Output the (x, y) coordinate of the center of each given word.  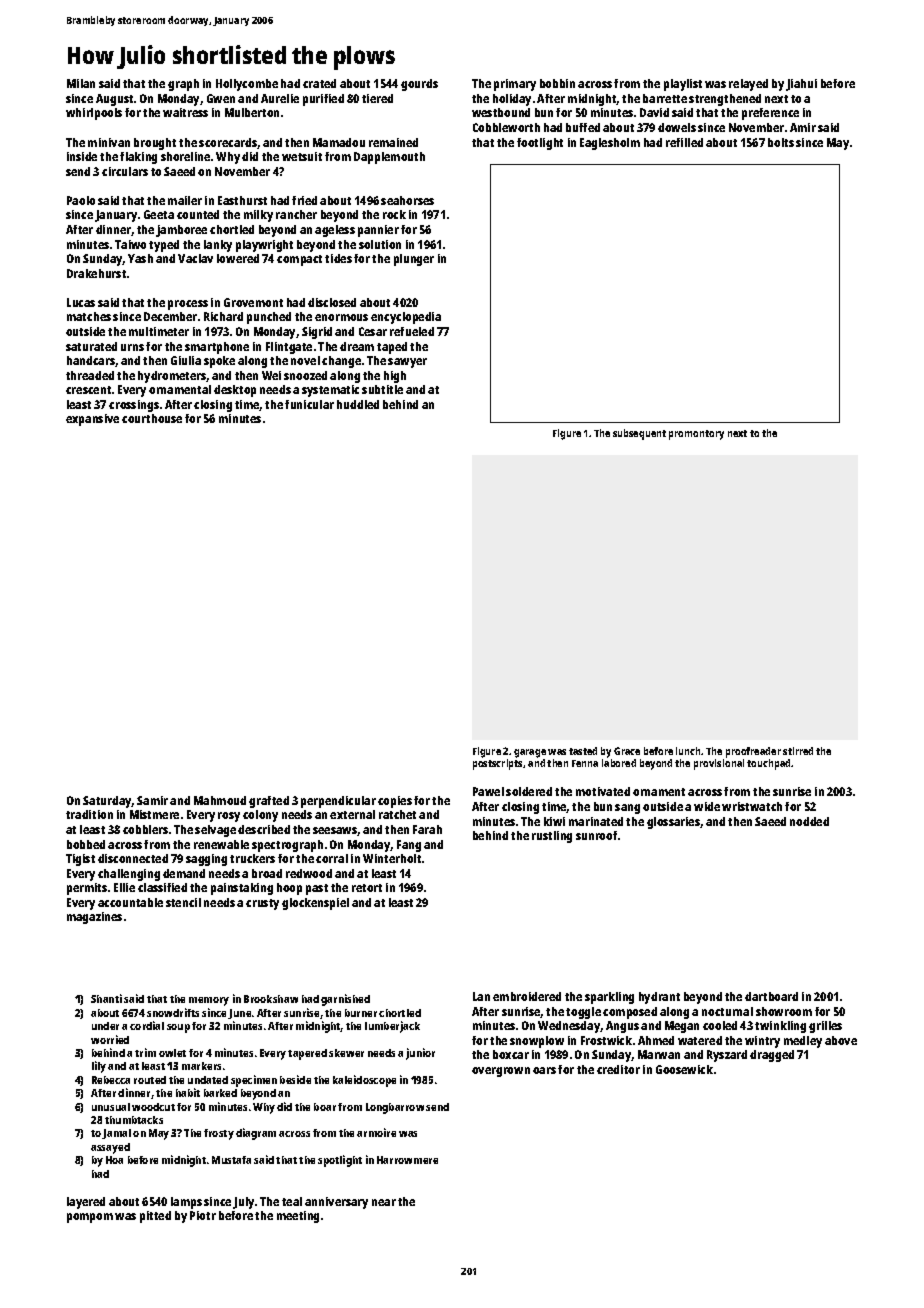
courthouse (152, 418)
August (114, 100)
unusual (111, 1107)
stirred (798, 751)
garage (530, 753)
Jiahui (801, 85)
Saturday (107, 802)
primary (515, 85)
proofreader (753, 752)
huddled (358, 404)
